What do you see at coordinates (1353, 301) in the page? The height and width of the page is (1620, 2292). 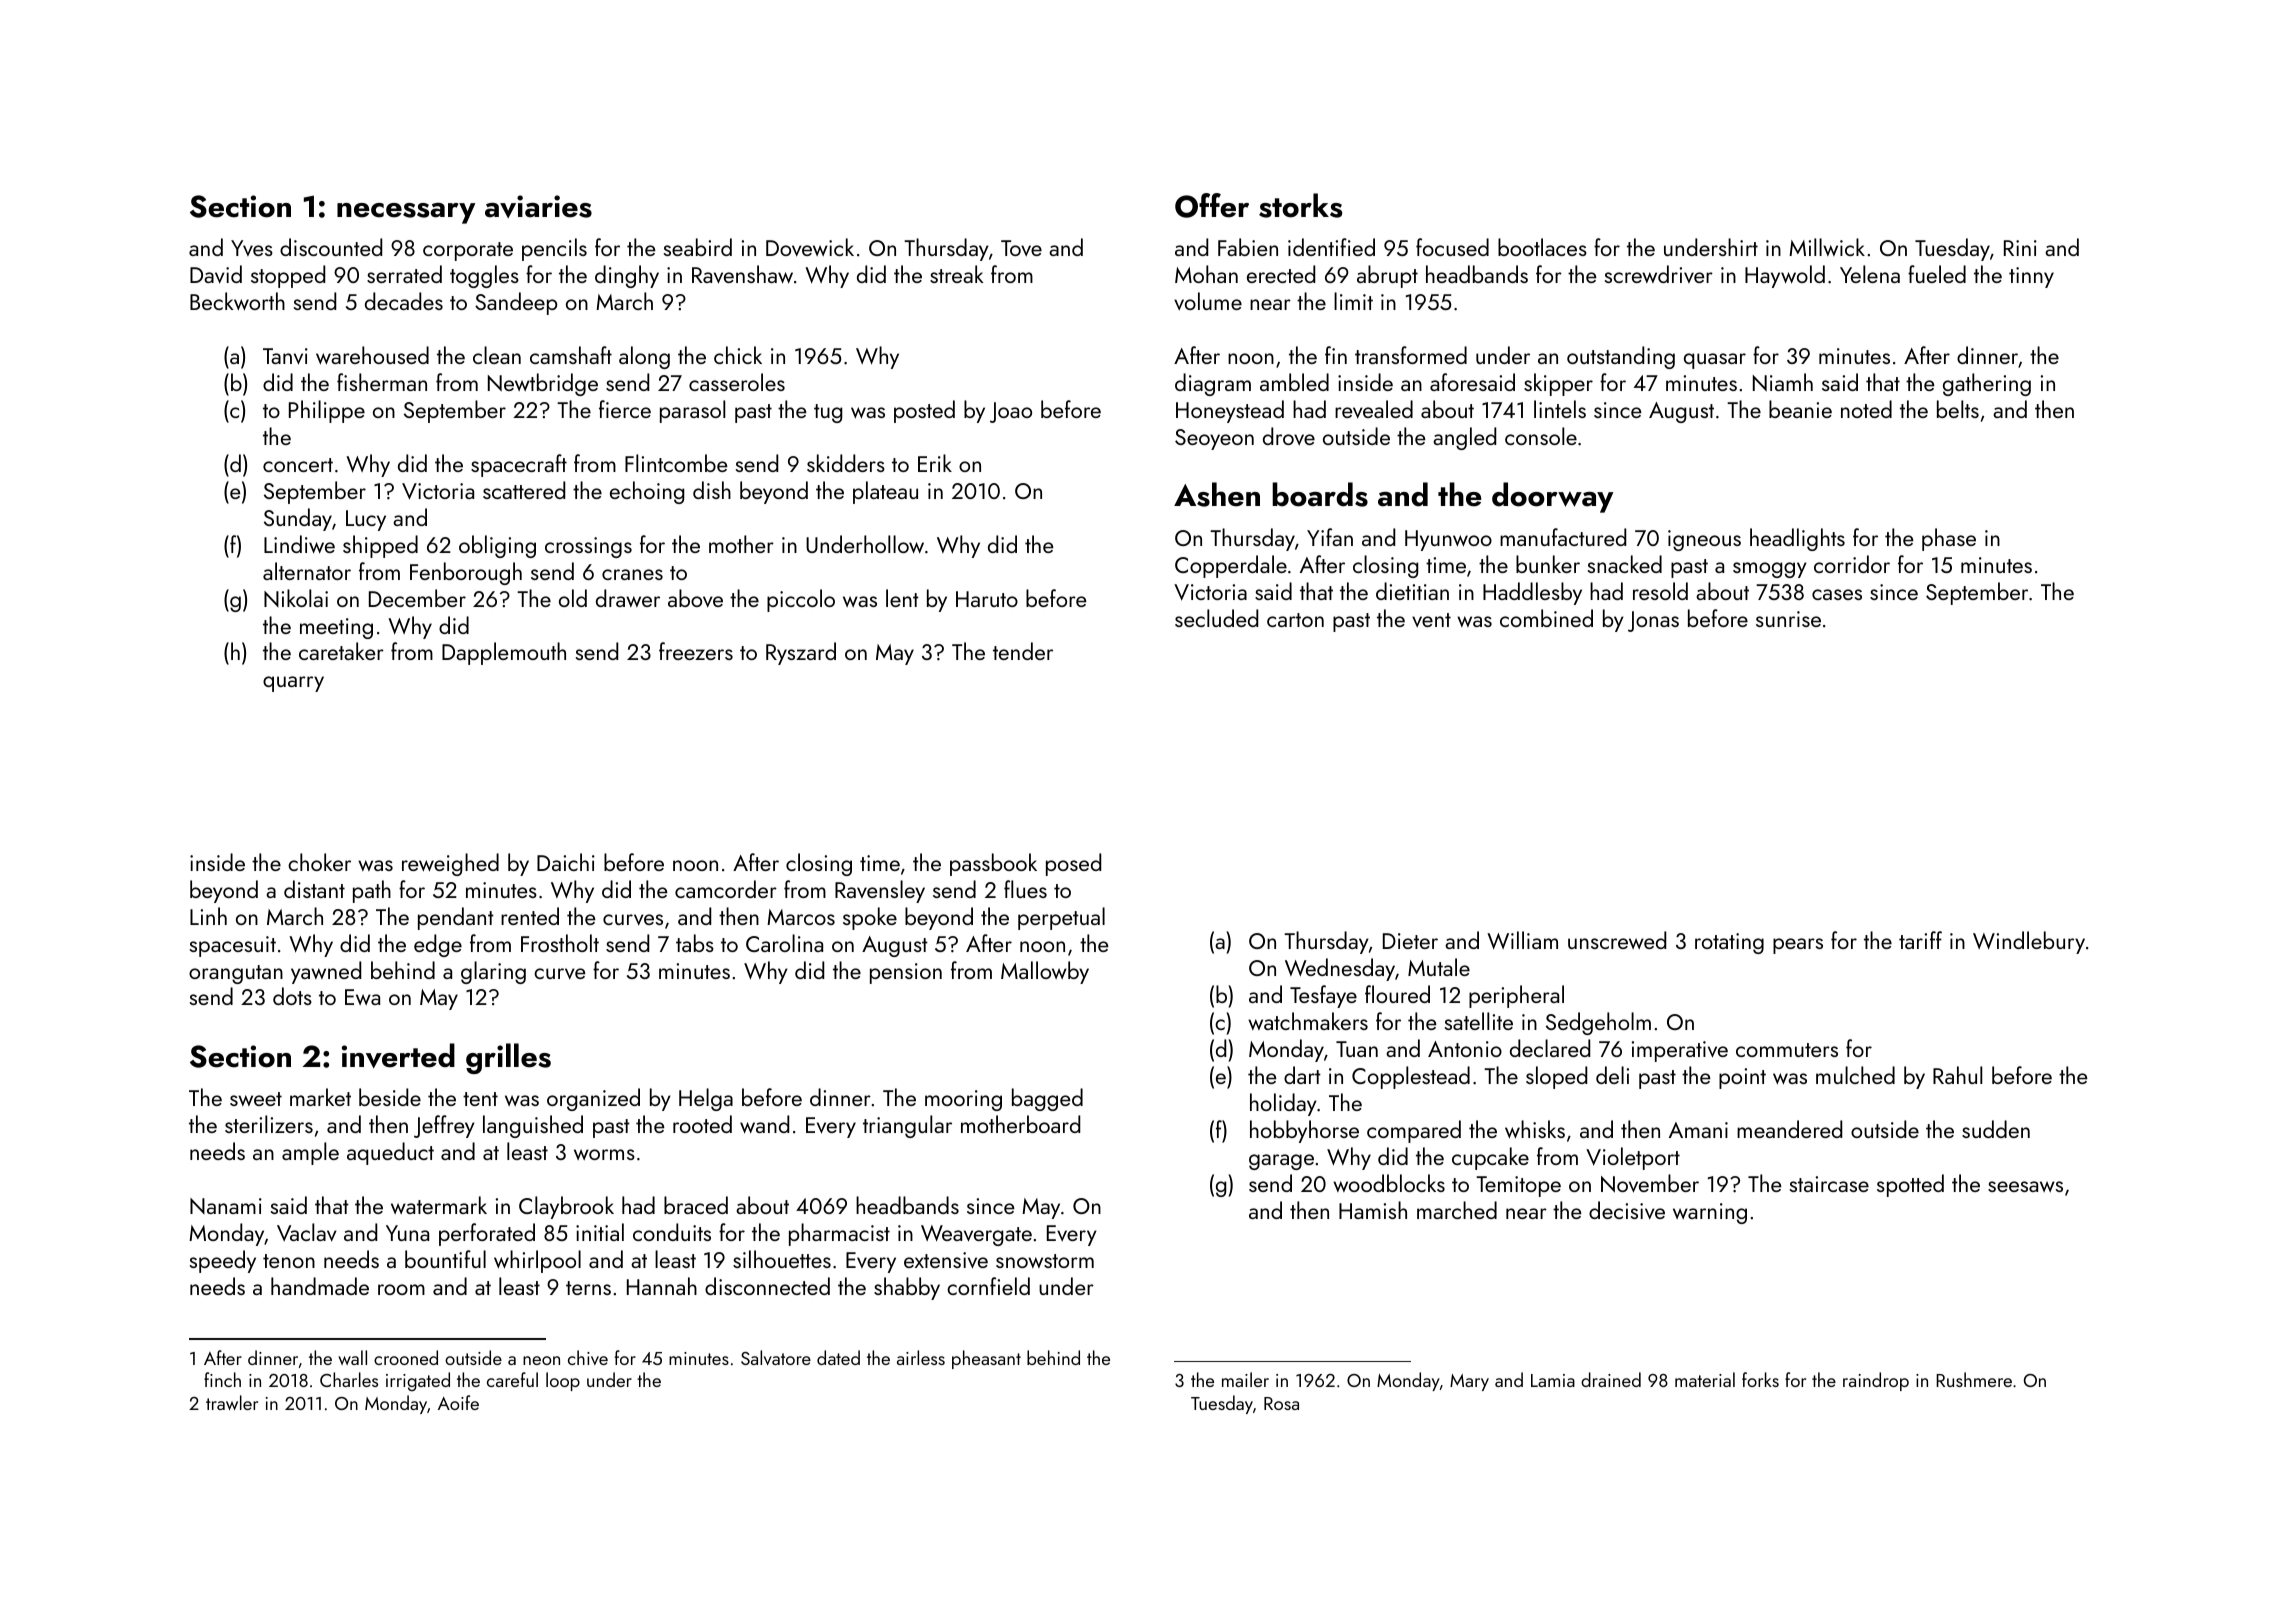 I see `limit` at bounding box center [1353, 301].
